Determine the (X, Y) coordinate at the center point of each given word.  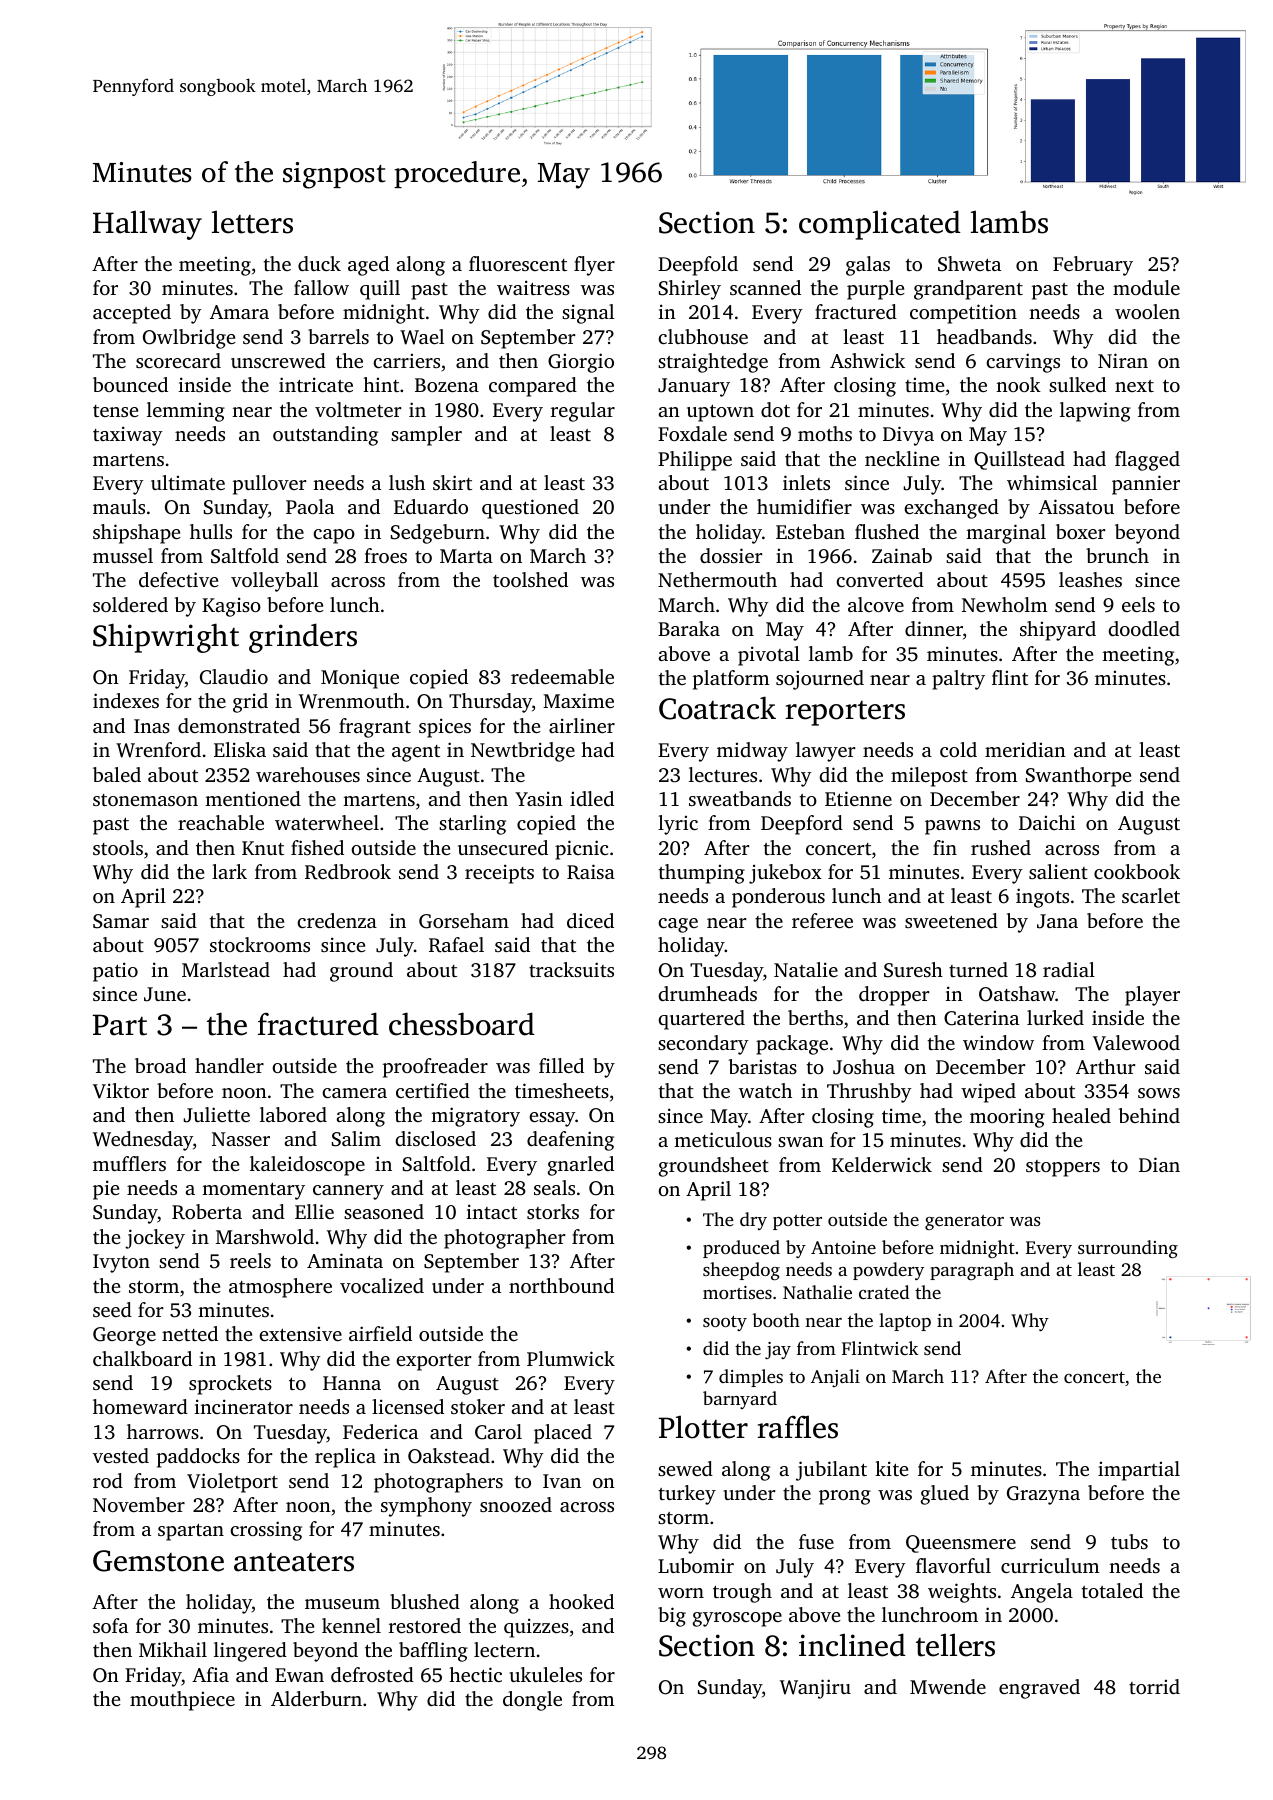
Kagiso (231, 607)
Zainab (902, 555)
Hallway (147, 225)
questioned (530, 509)
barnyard (740, 1400)
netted (190, 1333)
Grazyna (1043, 1495)
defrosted (372, 1674)
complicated (880, 225)
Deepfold (698, 266)
